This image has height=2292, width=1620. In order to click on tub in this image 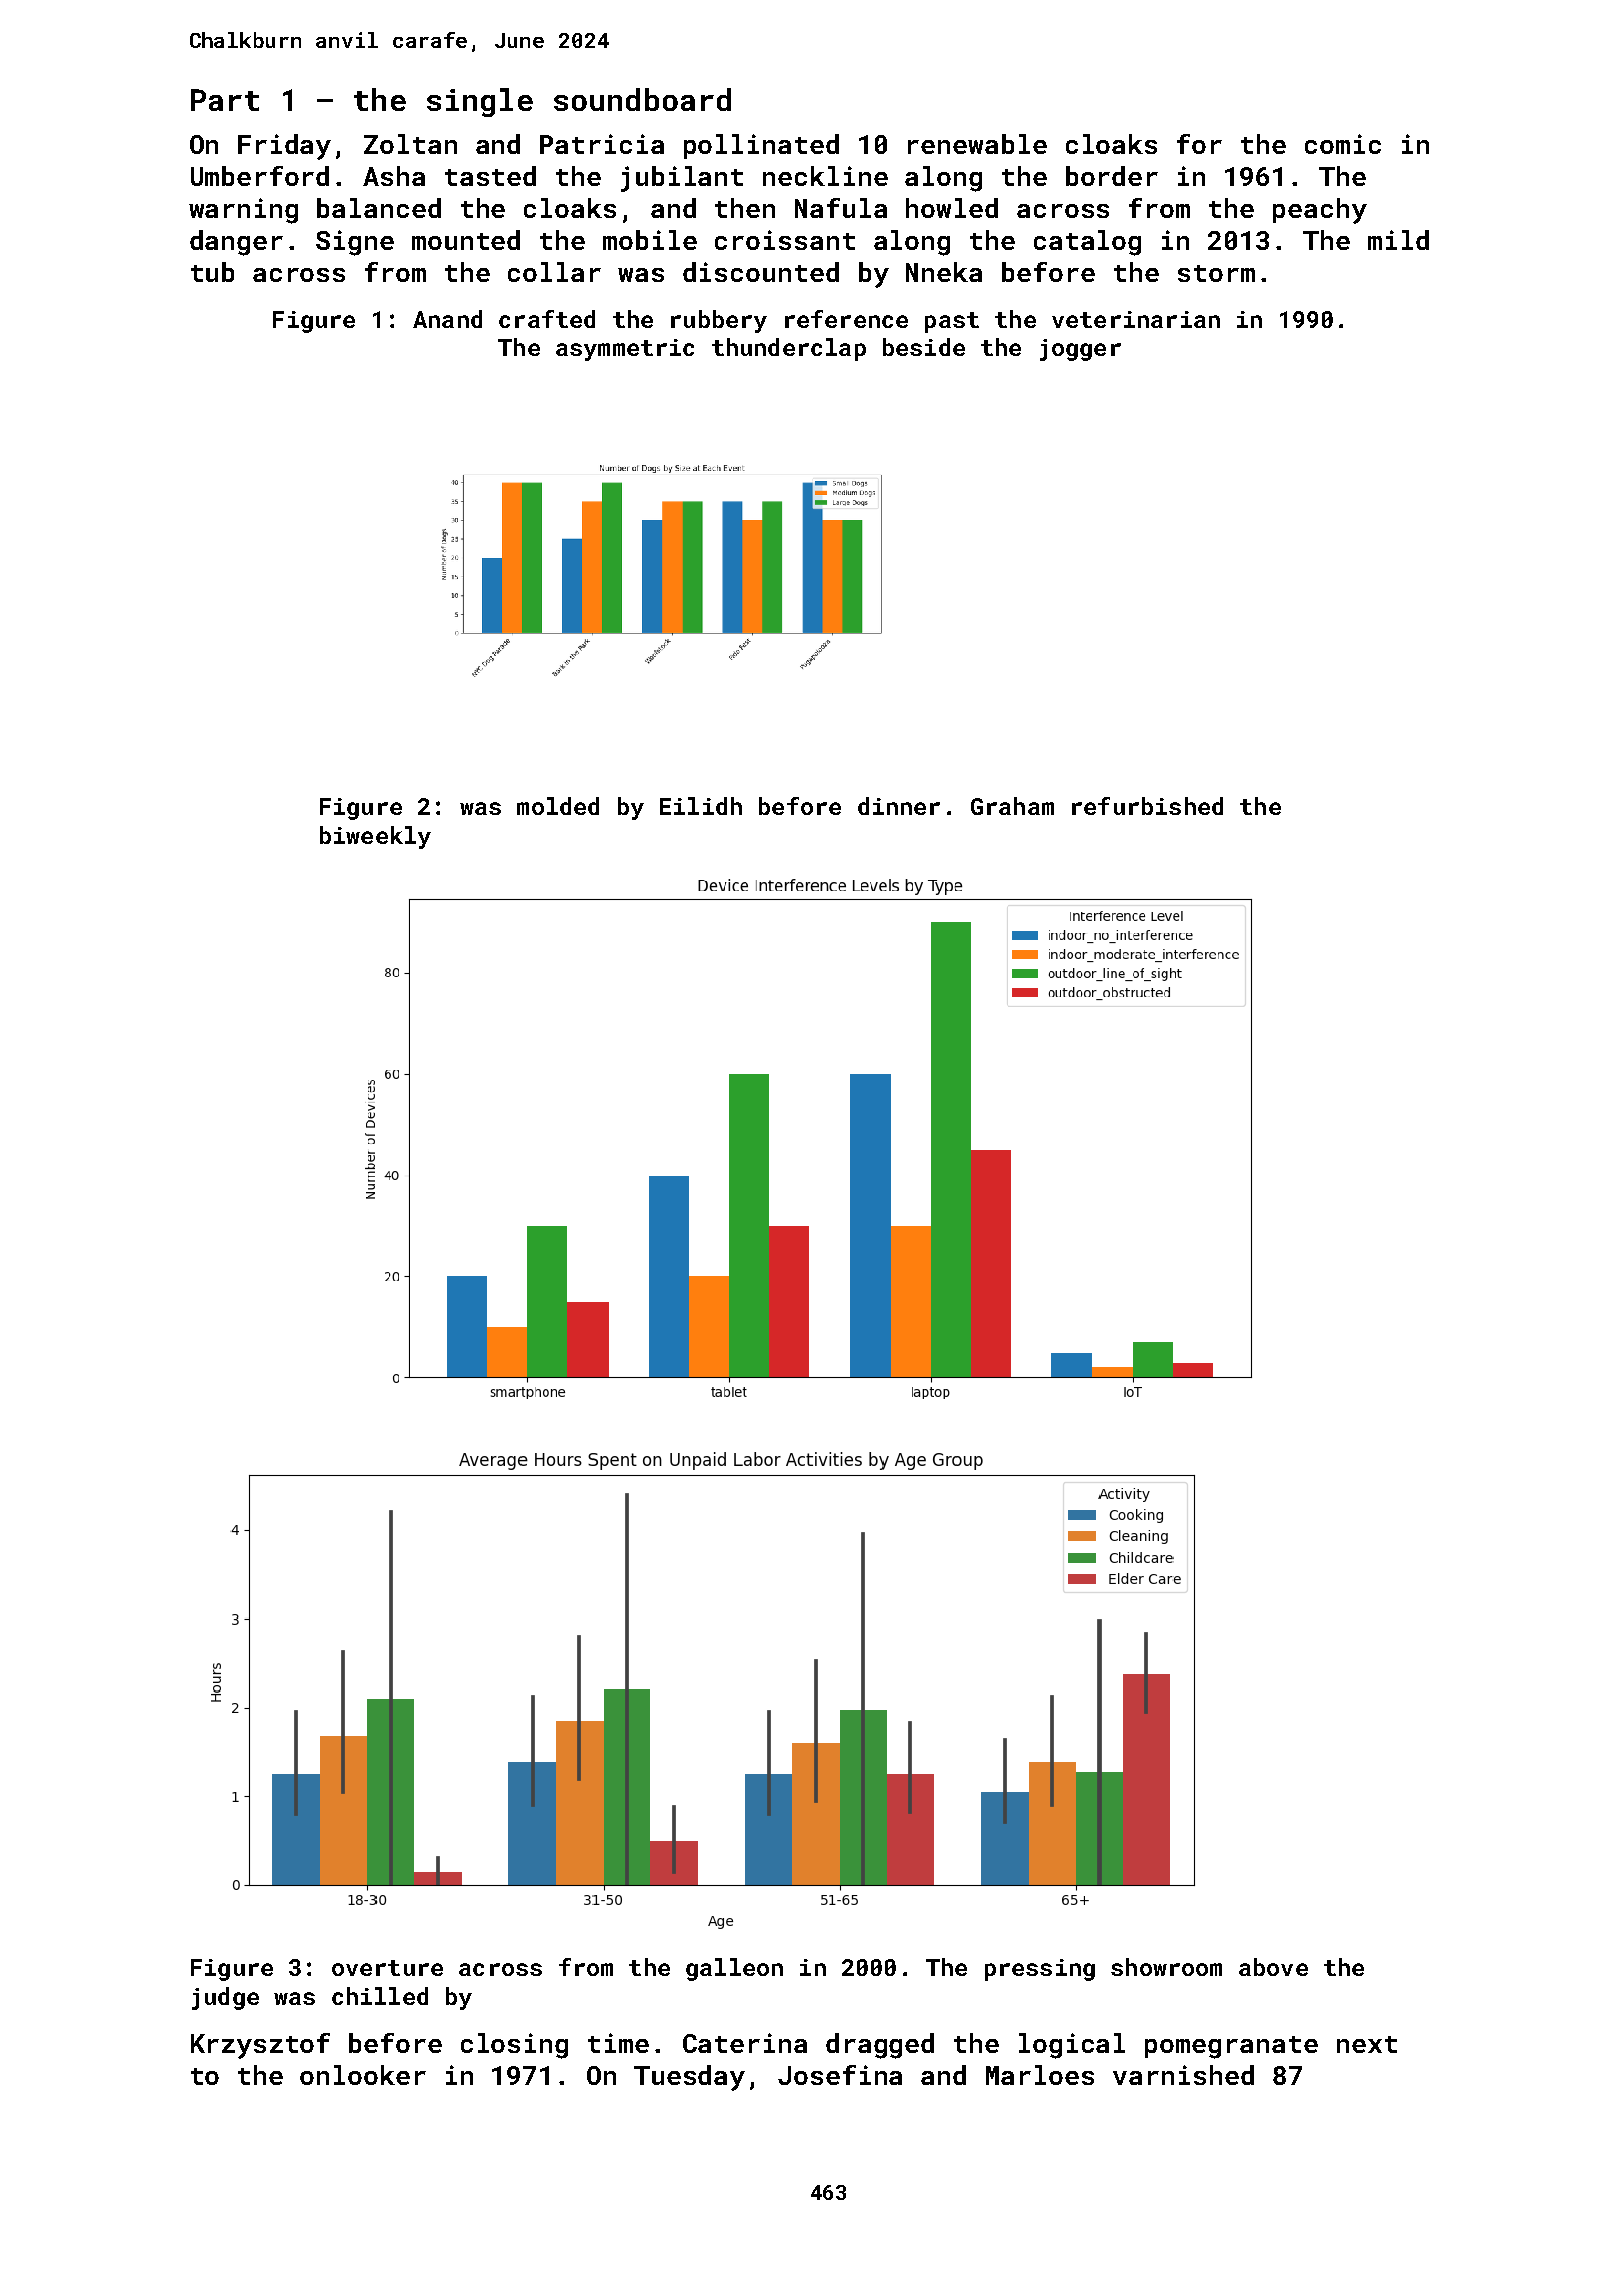, I will do `click(212, 272)`.
